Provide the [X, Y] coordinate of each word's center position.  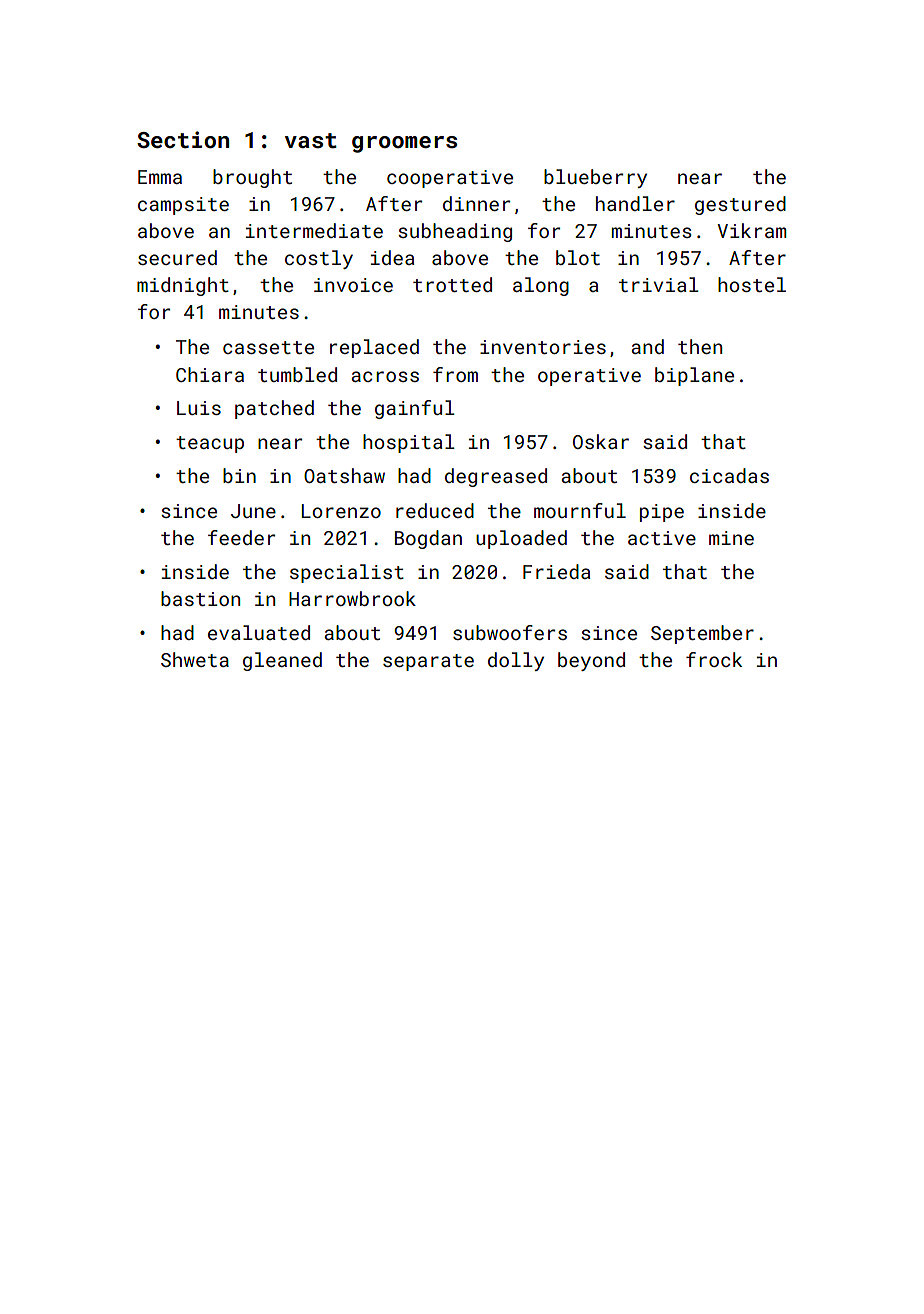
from [455, 374]
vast [311, 140]
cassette [268, 347]
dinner [476, 203]
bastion [200, 598]
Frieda [556, 571]
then [700, 346]
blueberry [595, 178]
